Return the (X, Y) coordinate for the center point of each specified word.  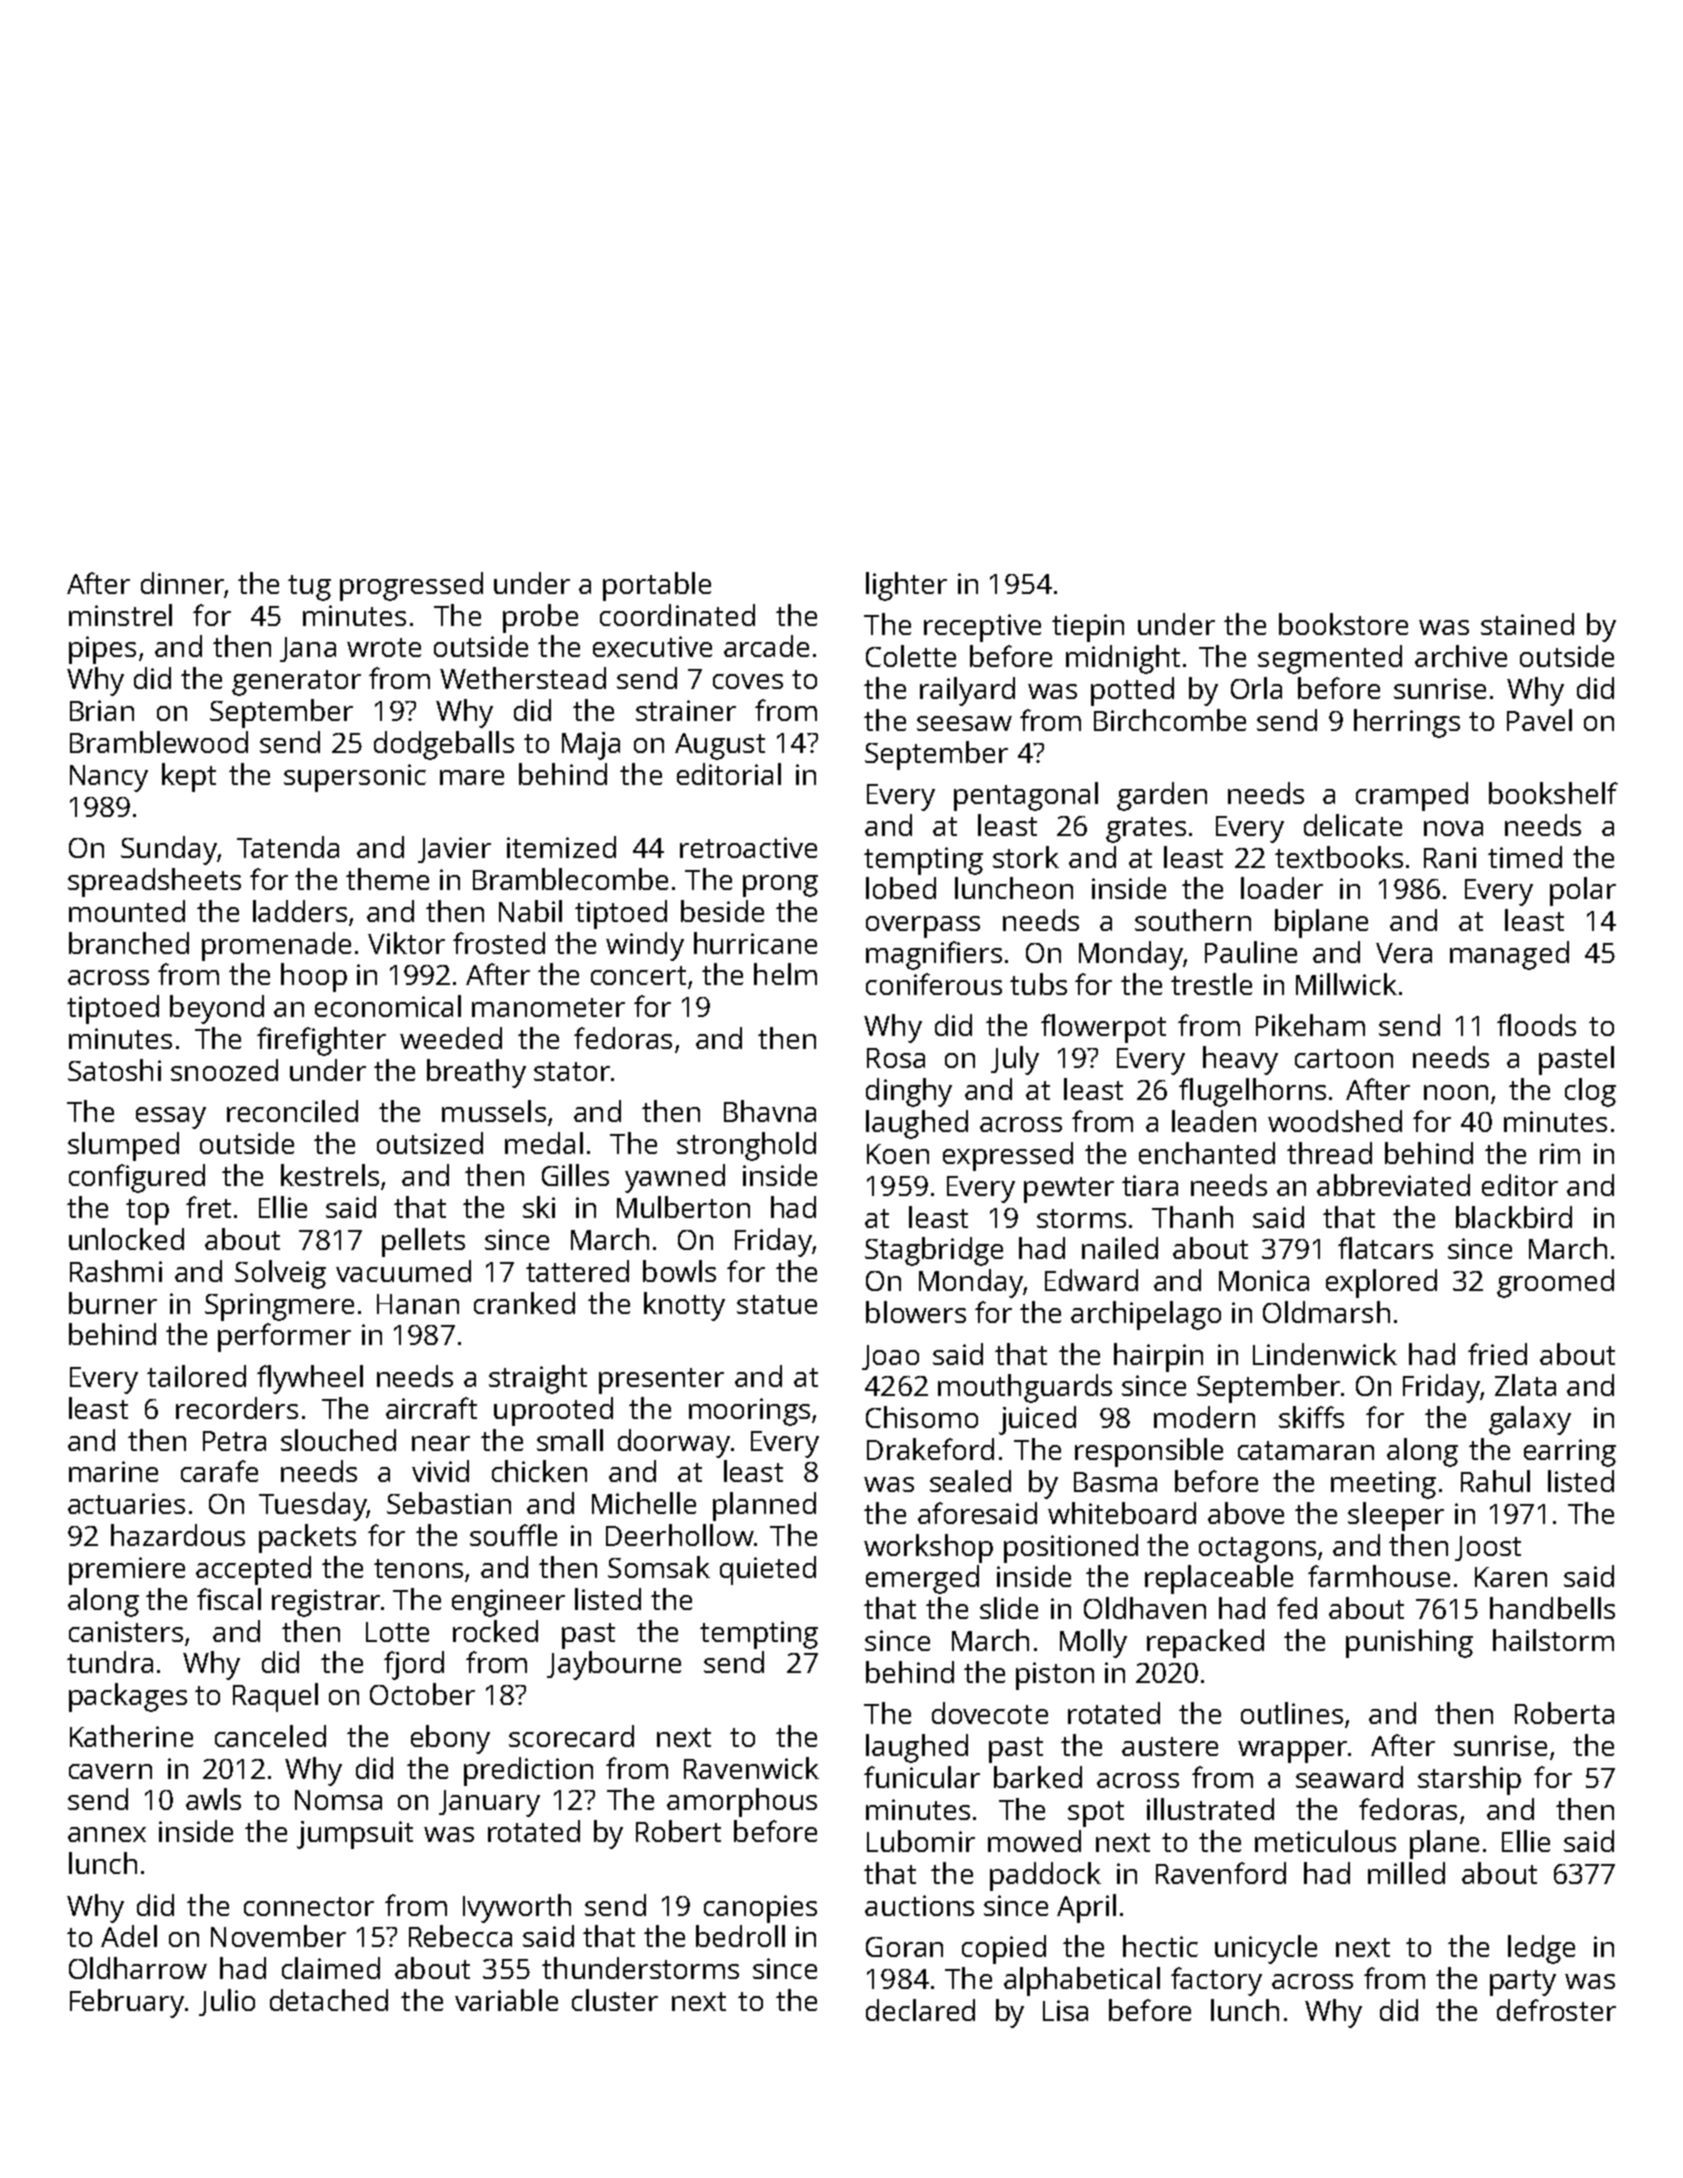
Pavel (1539, 720)
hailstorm (1553, 1640)
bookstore (1343, 624)
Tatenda (288, 847)
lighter (906, 586)
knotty (684, 1306)
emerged (922, 1579)
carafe (219, 1471)
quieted (768, 1570)
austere (1170, 1746)
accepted (253, 1570)
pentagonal (1026, 796)
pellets (423, 1242)
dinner (182, 583)
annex (107, 1834)
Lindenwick (1325, 1354)
